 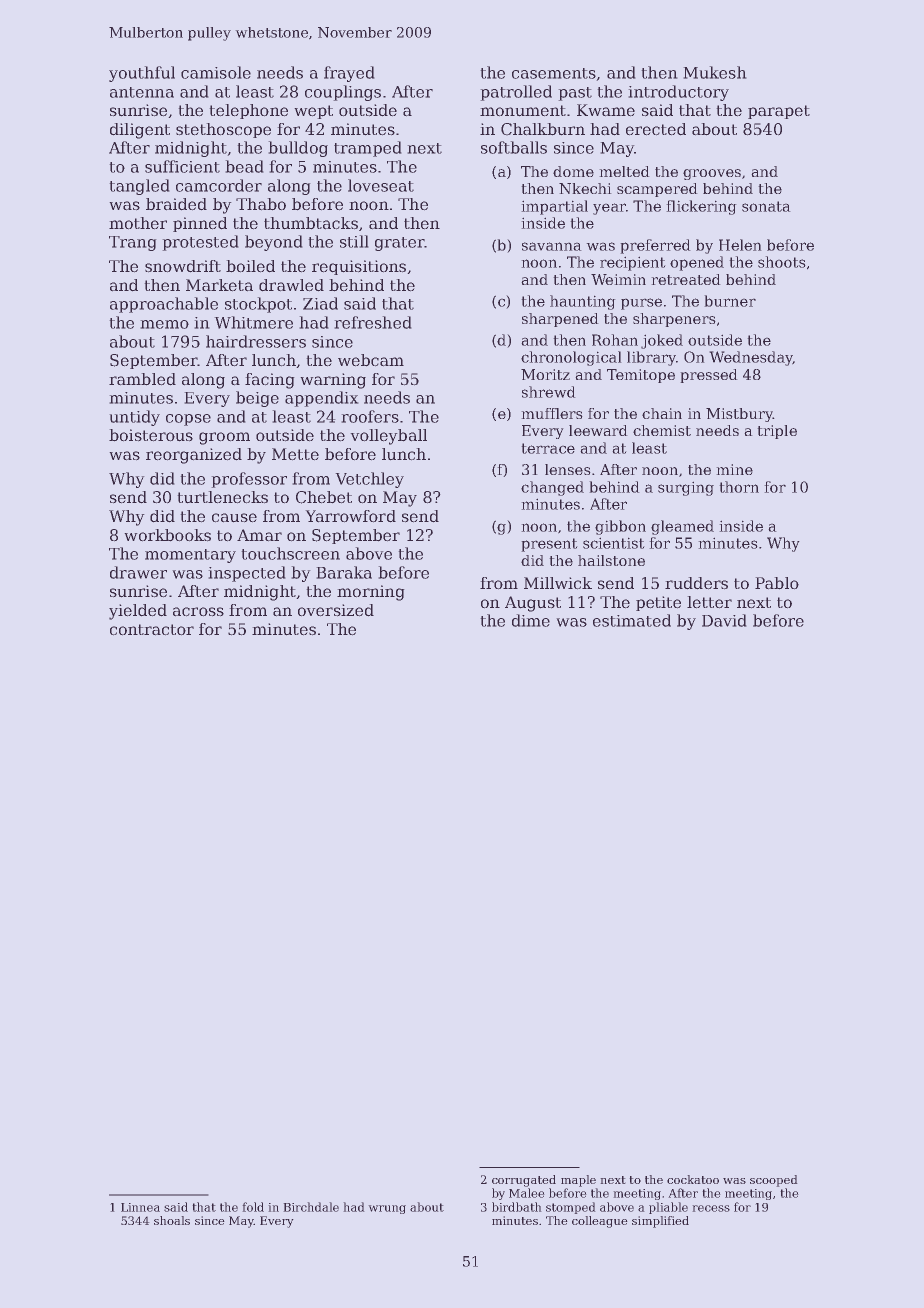 I want to click on youthful, so click(x=142, y=74).
